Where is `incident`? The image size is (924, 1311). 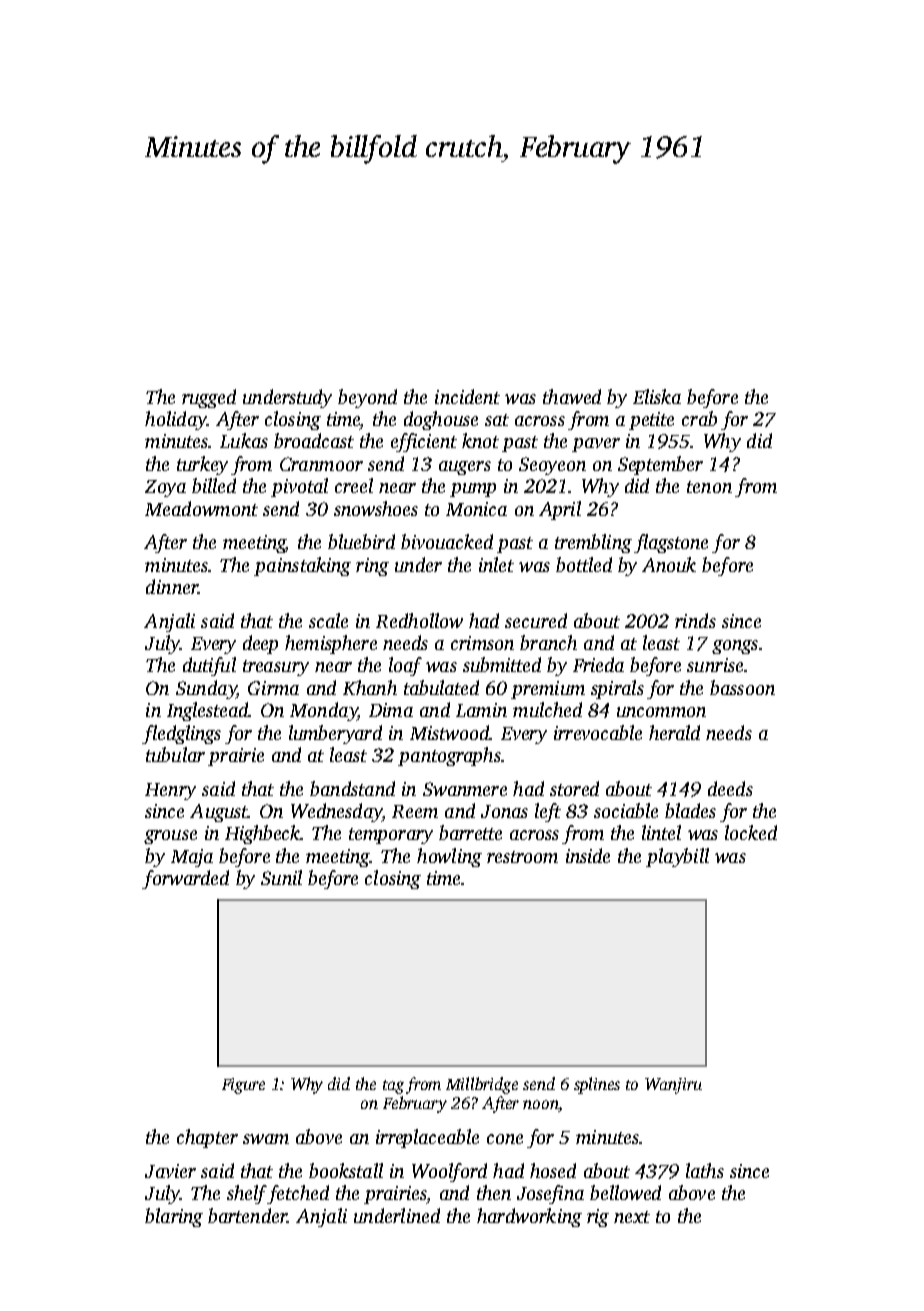
incident is located at coordinates (467, 396).
